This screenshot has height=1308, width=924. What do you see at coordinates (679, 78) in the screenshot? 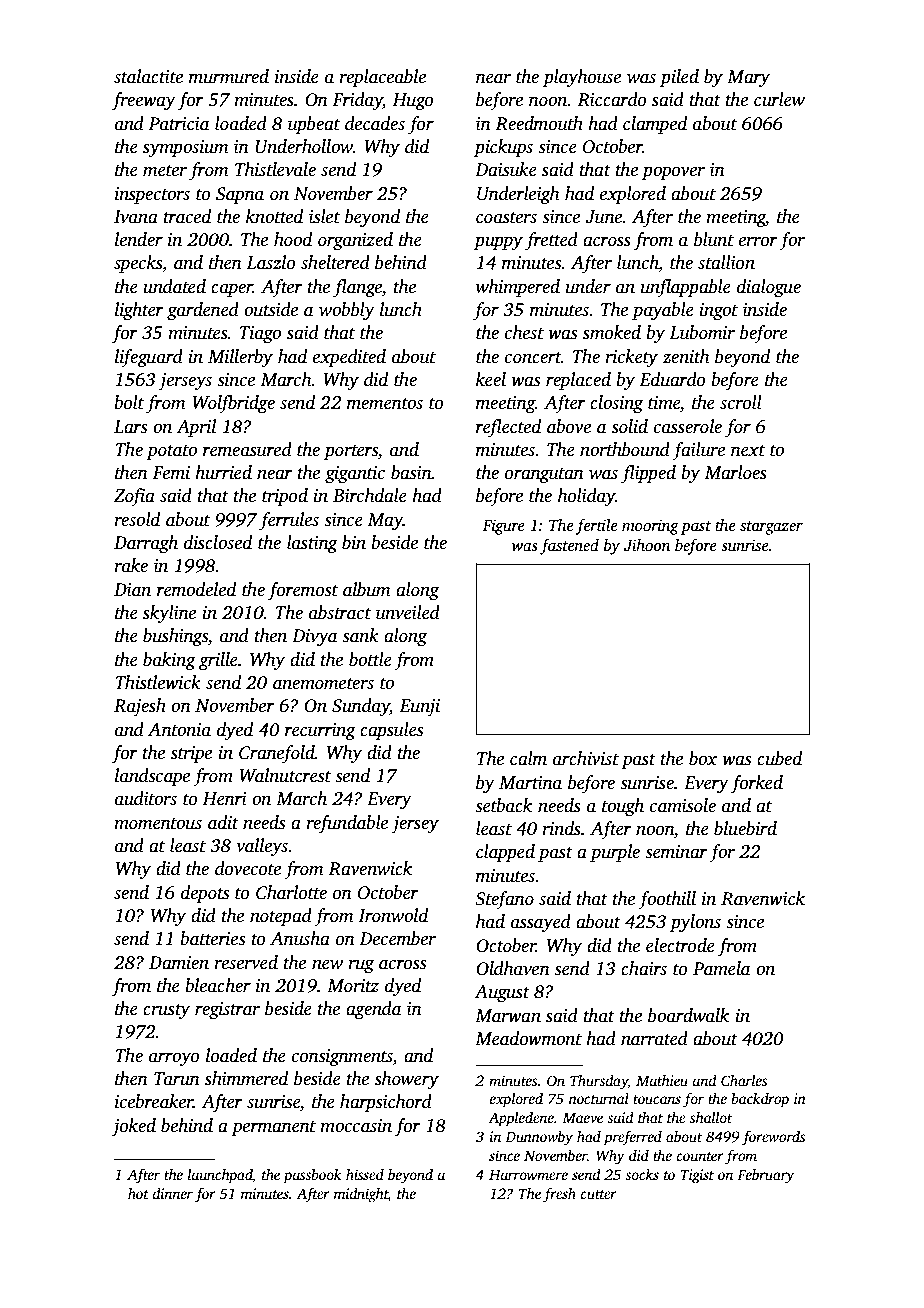
I see `piled` at bounding box center [679, 78].
